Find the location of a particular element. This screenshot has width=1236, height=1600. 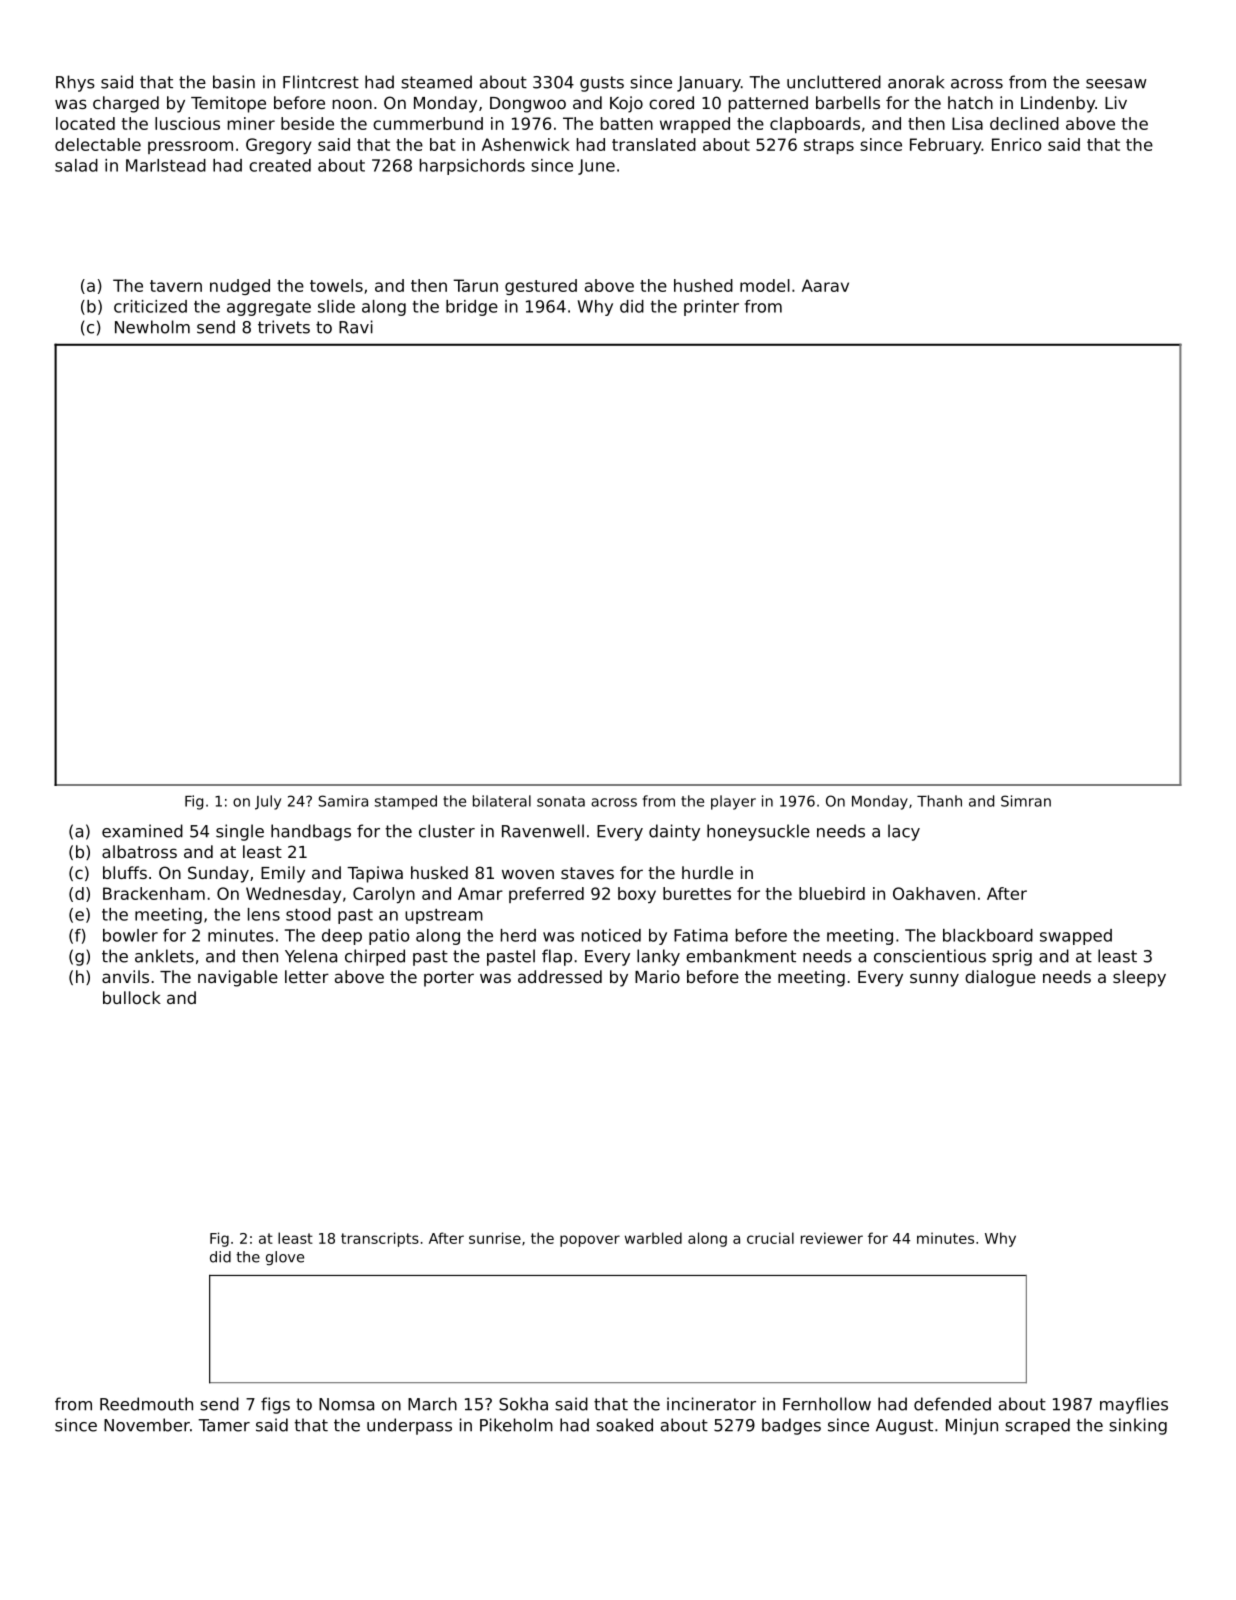

Newholm is located at coordinates (152, 327).
